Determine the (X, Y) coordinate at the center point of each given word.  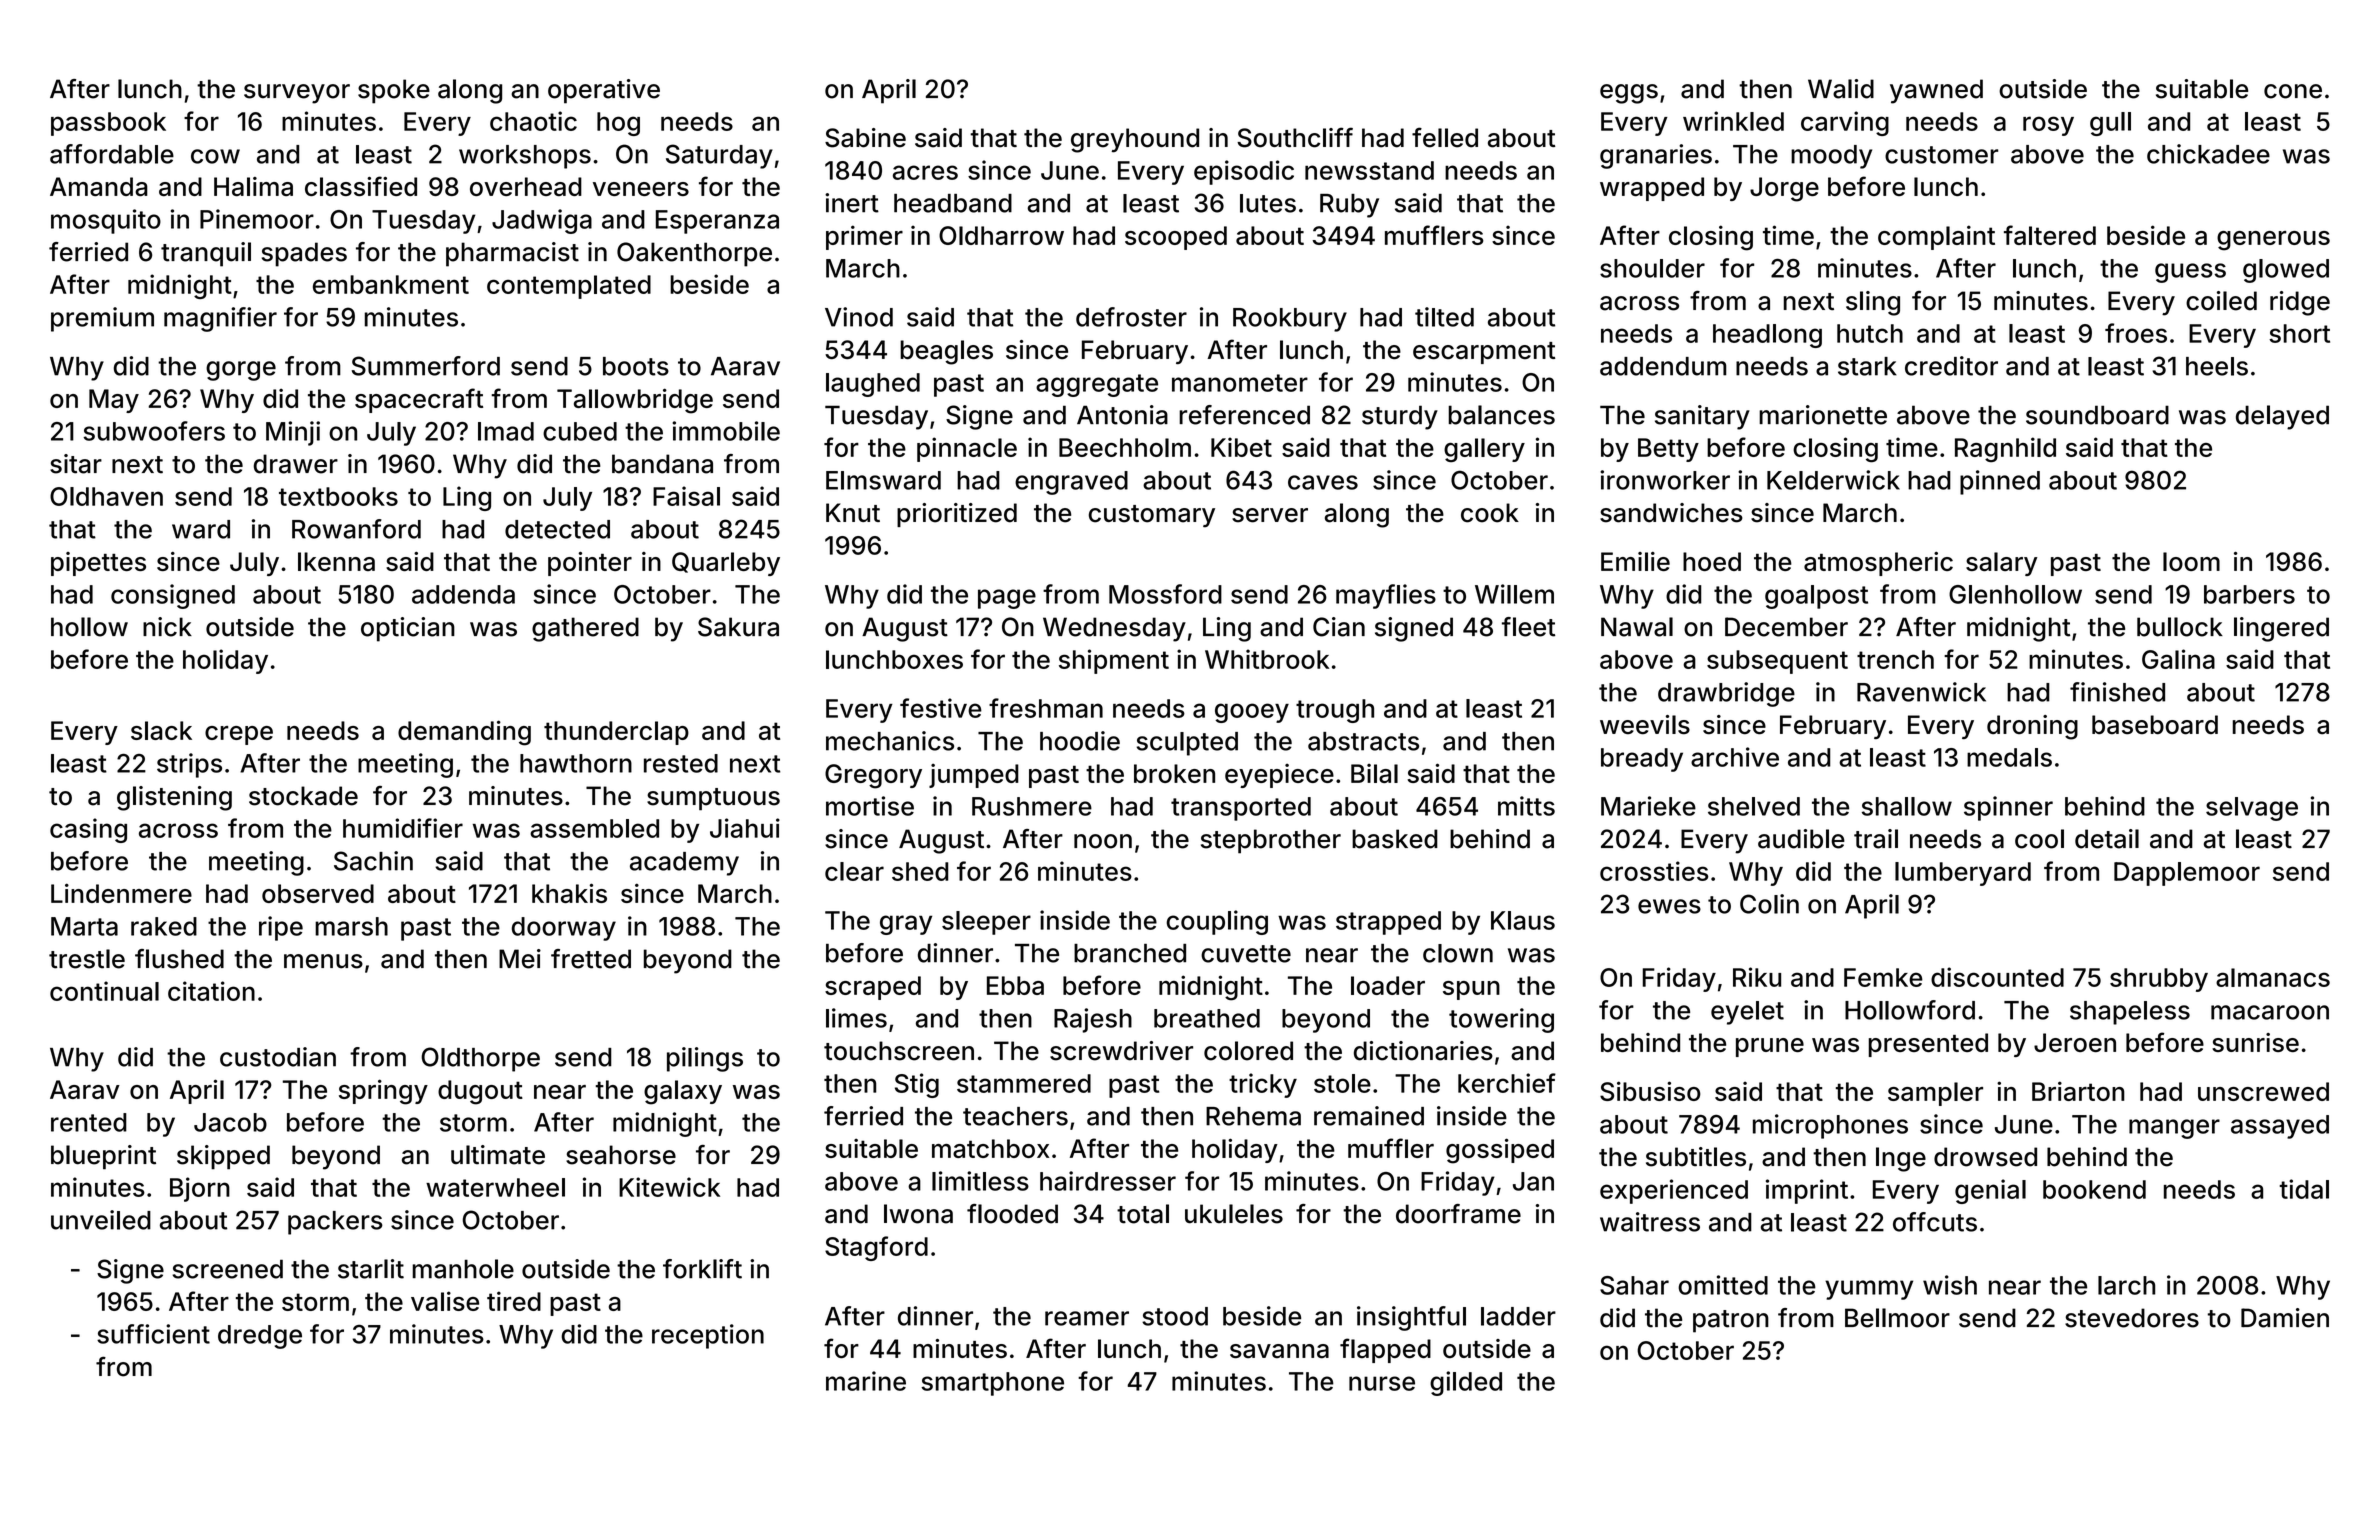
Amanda (99, 186)
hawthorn (576, 763)
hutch (1870, 333)
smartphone (992, 1384)
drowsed (1985, 1157)
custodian (278, 1057)
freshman (1046, 708)
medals (2009, 757)
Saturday (719, 156)
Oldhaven (106, 496)
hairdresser (1108, 1181)
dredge (260, 1337)
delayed (2282, 417)
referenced (1244, 415)
